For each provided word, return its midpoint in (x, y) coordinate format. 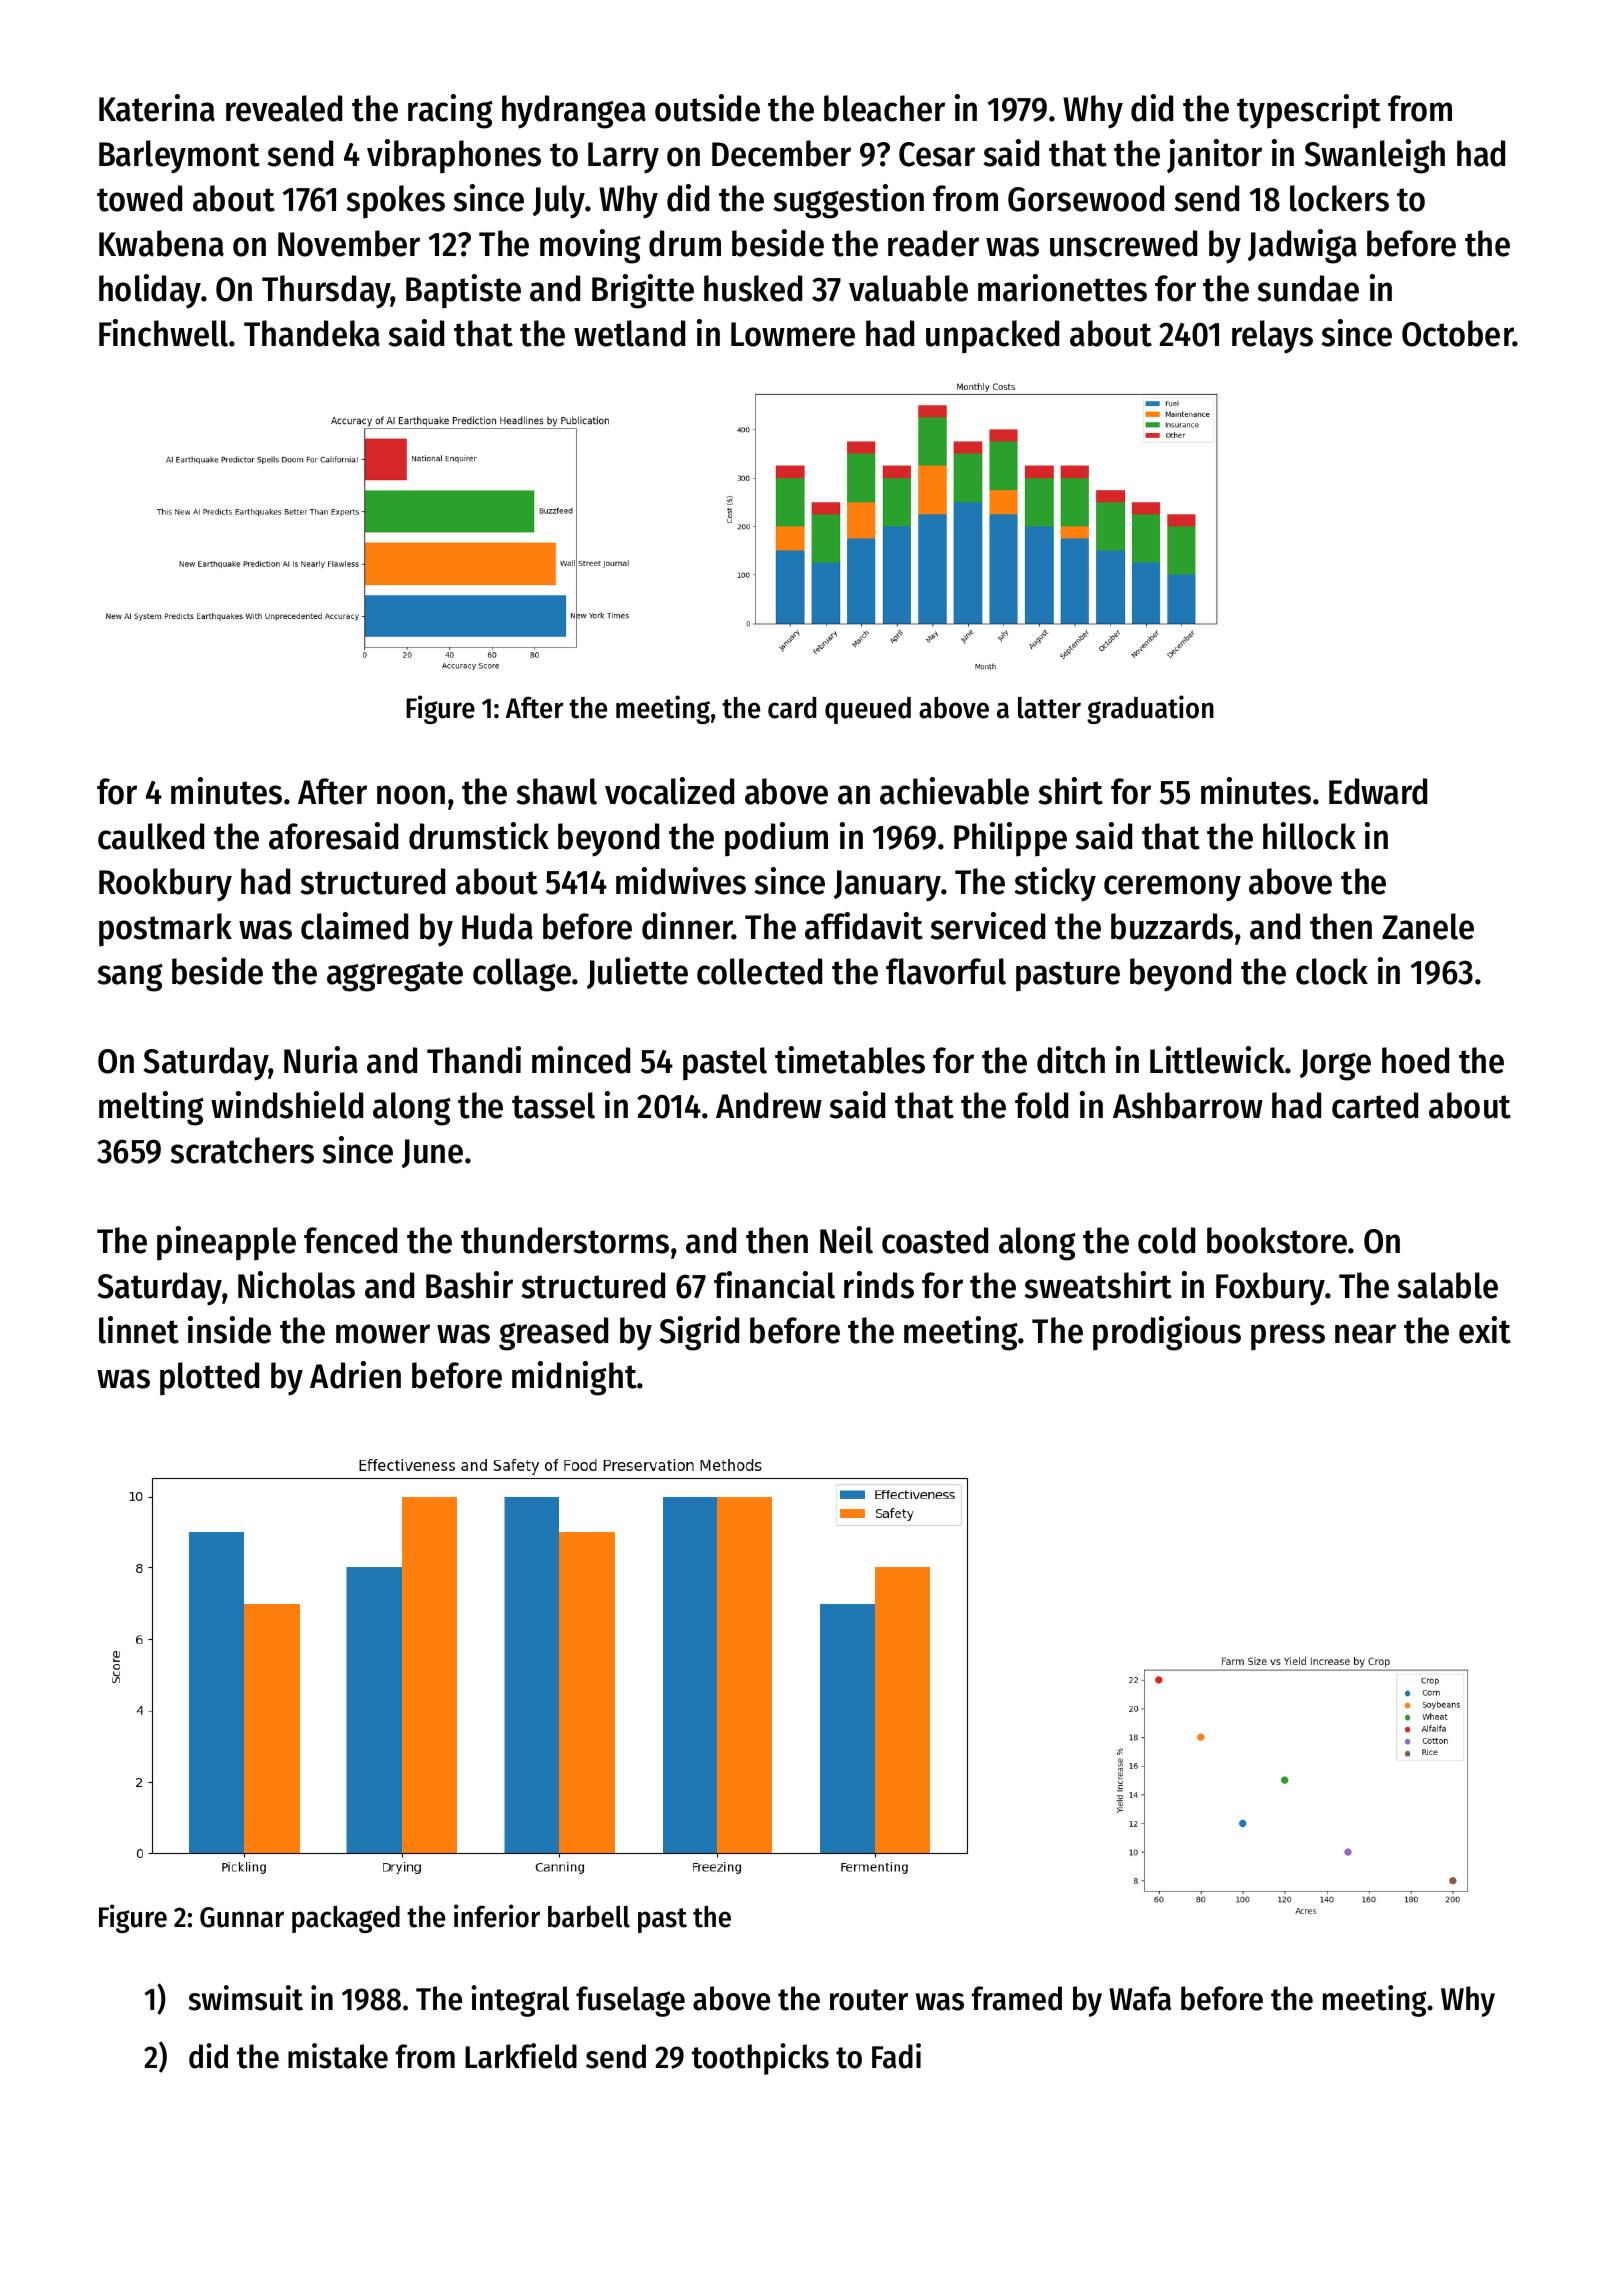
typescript (1309, 111)
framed (1016, 1998)
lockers (1339, 198)
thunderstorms (565, 1240)
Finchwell (163, 333)
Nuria (321, 1060)
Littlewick (1218, 1060)
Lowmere (793, 334)
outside (707, 108)
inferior (497, 1916)
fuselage (630, 2001)
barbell (589, 1917)
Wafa (1140, 1998)
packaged (346, 1919)
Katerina (157, 108)
